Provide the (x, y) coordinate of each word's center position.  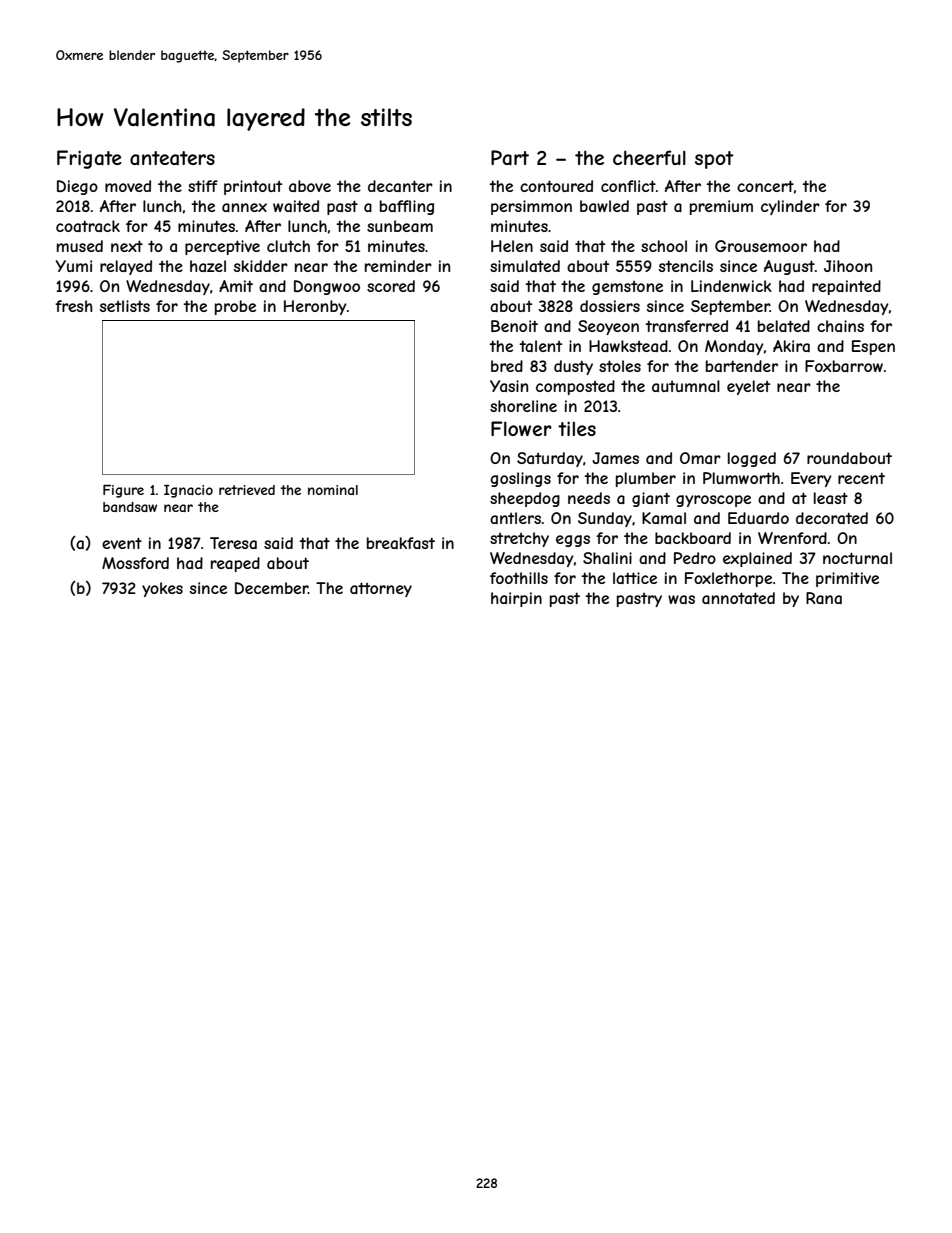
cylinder (790, 207)
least (831, 498)
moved (128, 186)
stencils (686, 266)
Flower (521, 428)
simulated (525, 266)
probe (235, 307)
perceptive (222, 247)
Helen (512, 246)
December (271, 588)
